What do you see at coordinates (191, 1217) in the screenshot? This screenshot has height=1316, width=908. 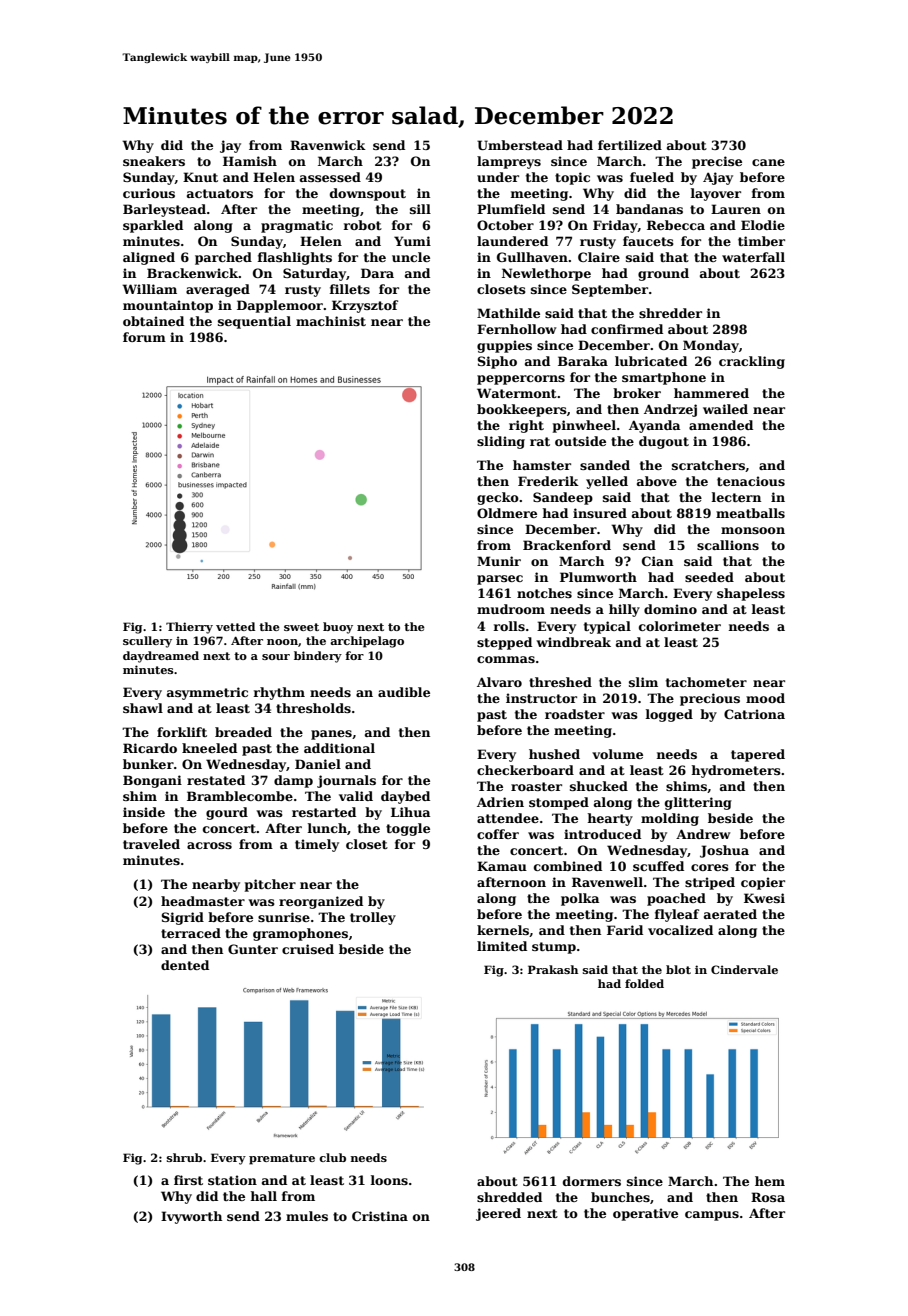 I see `Ivyworth` at bounding box center [191, 1217].
